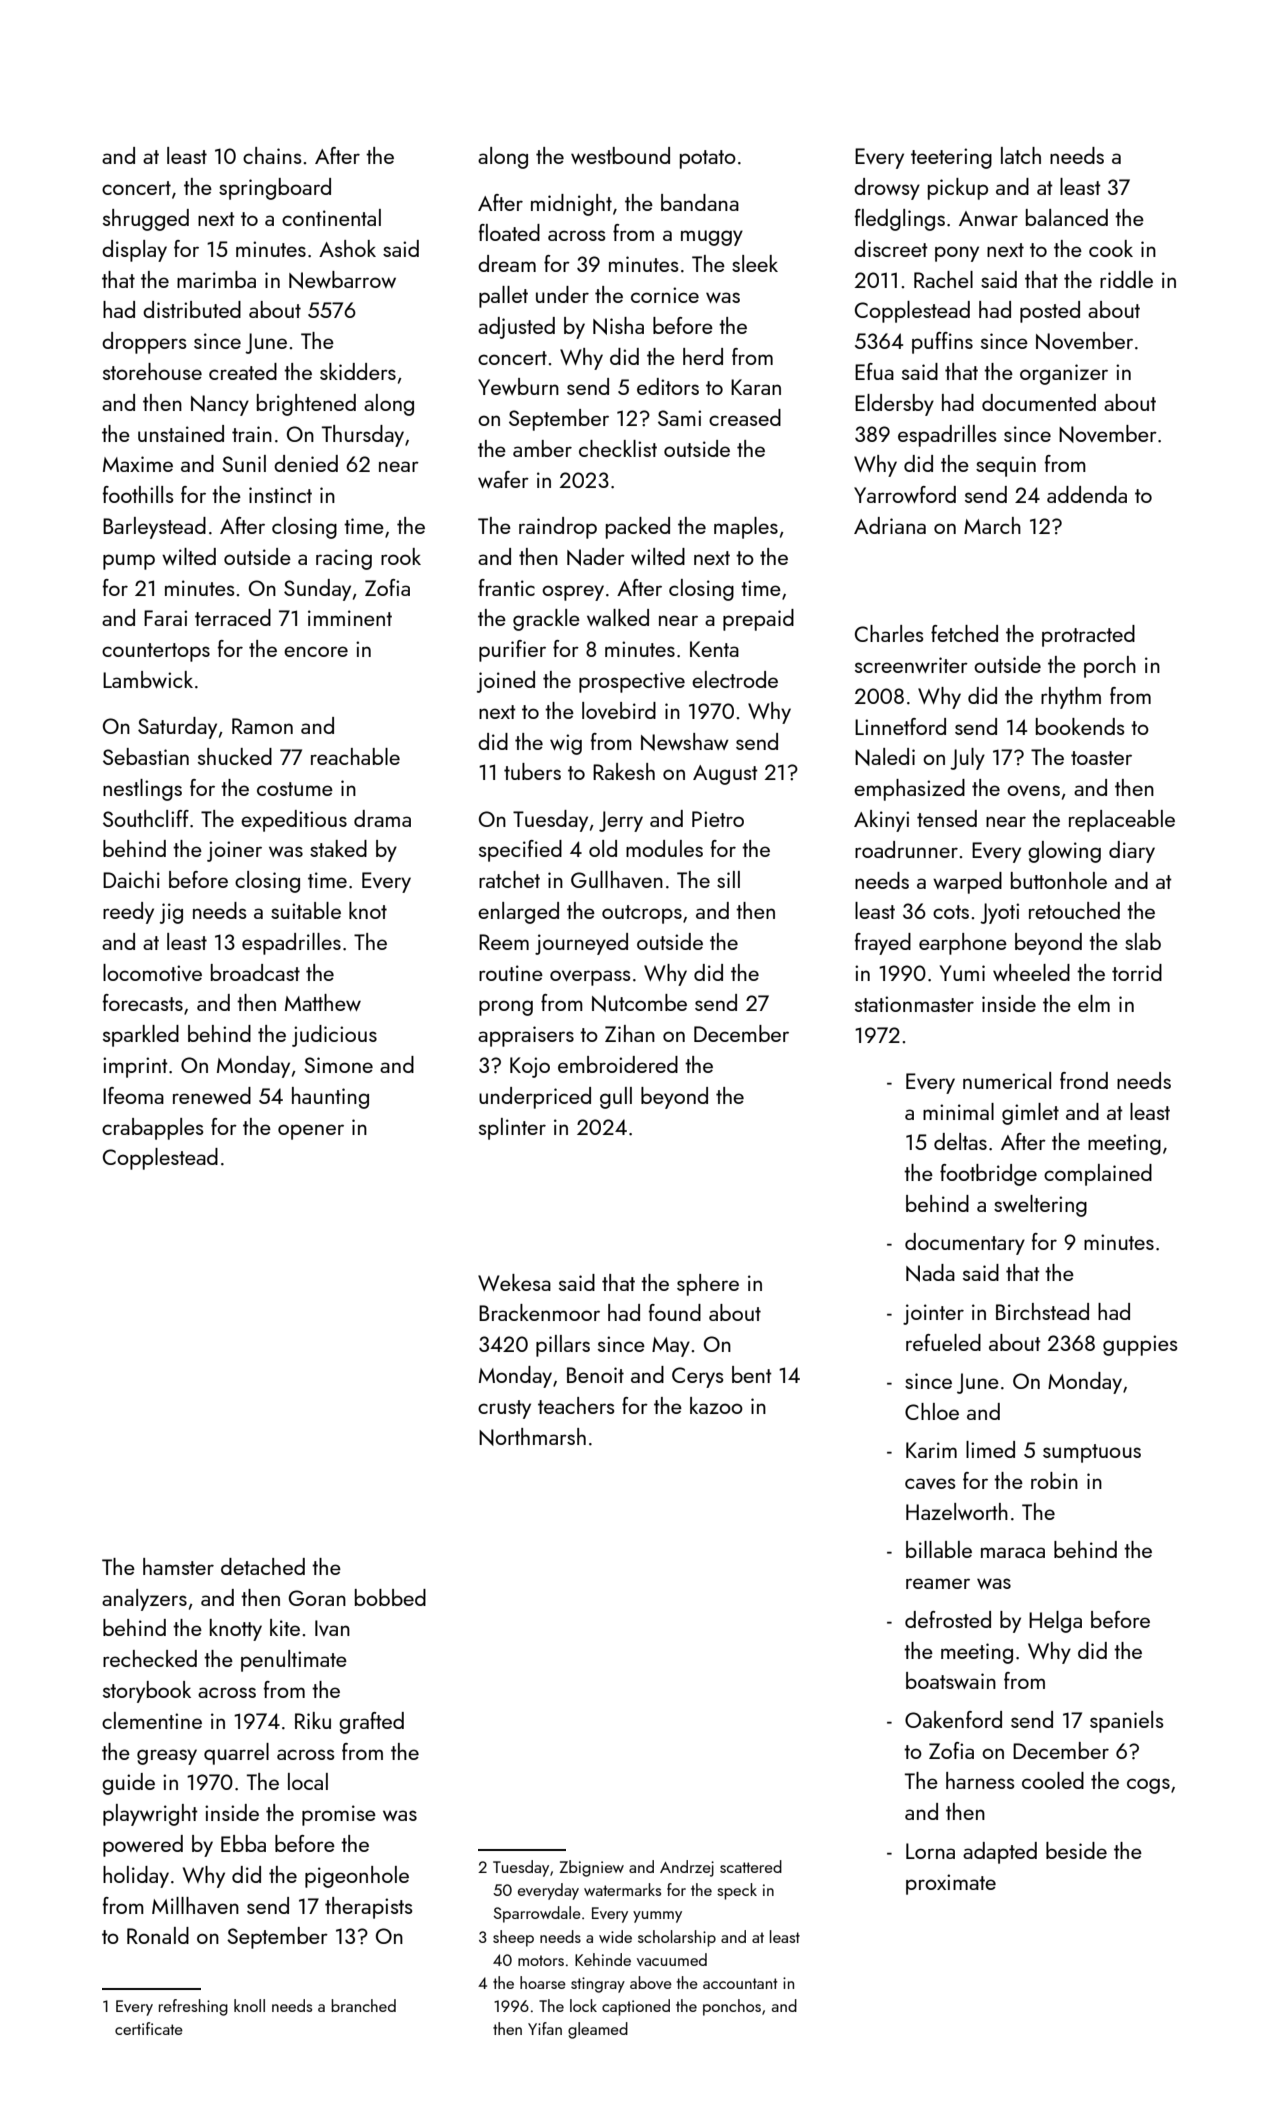  I want to click on Nisha, so click(618, 326).
